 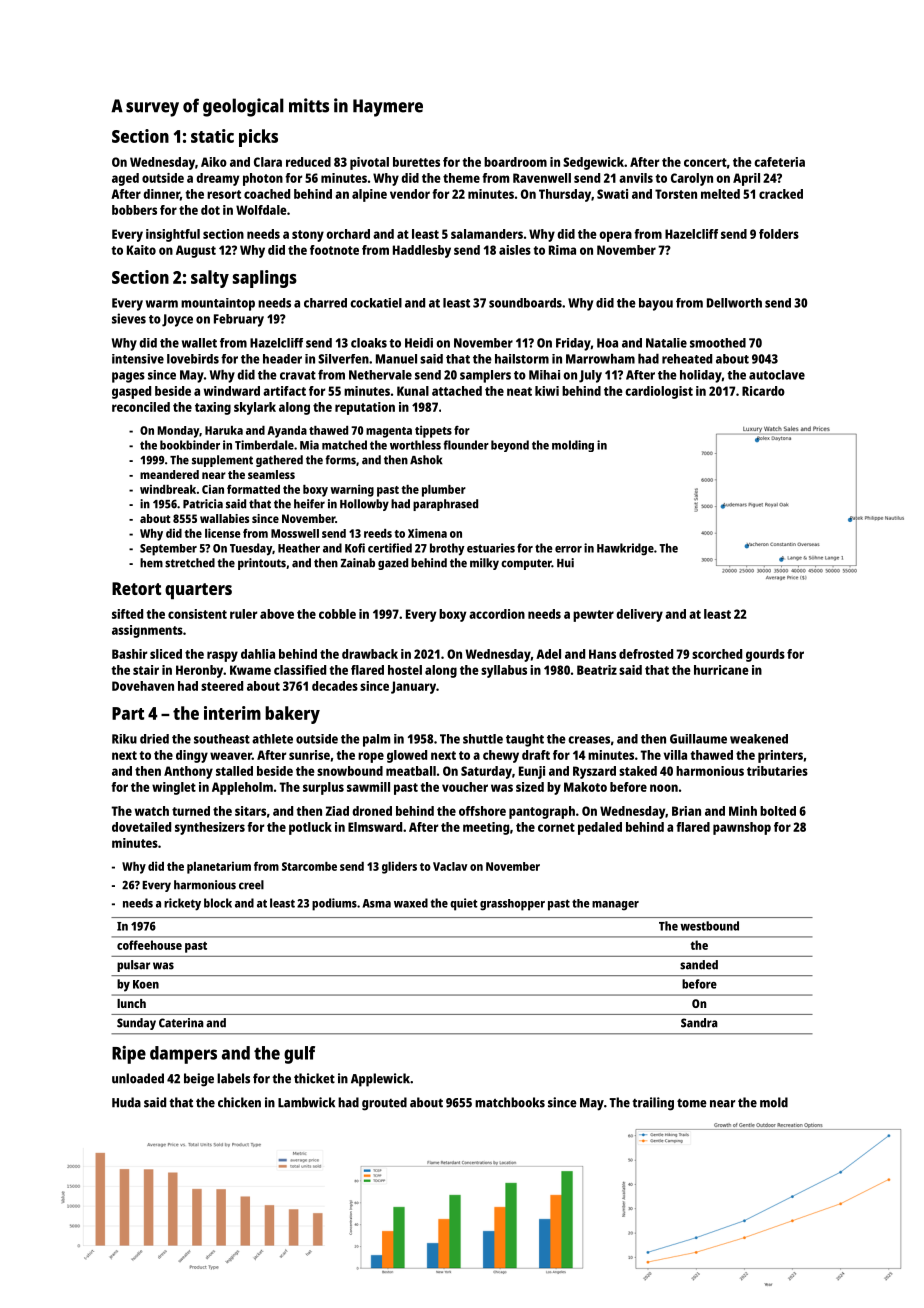 What do you see at coordinates (222, 461) in the screenshot?
I see `supplement` at bounding box center [222, 461].
